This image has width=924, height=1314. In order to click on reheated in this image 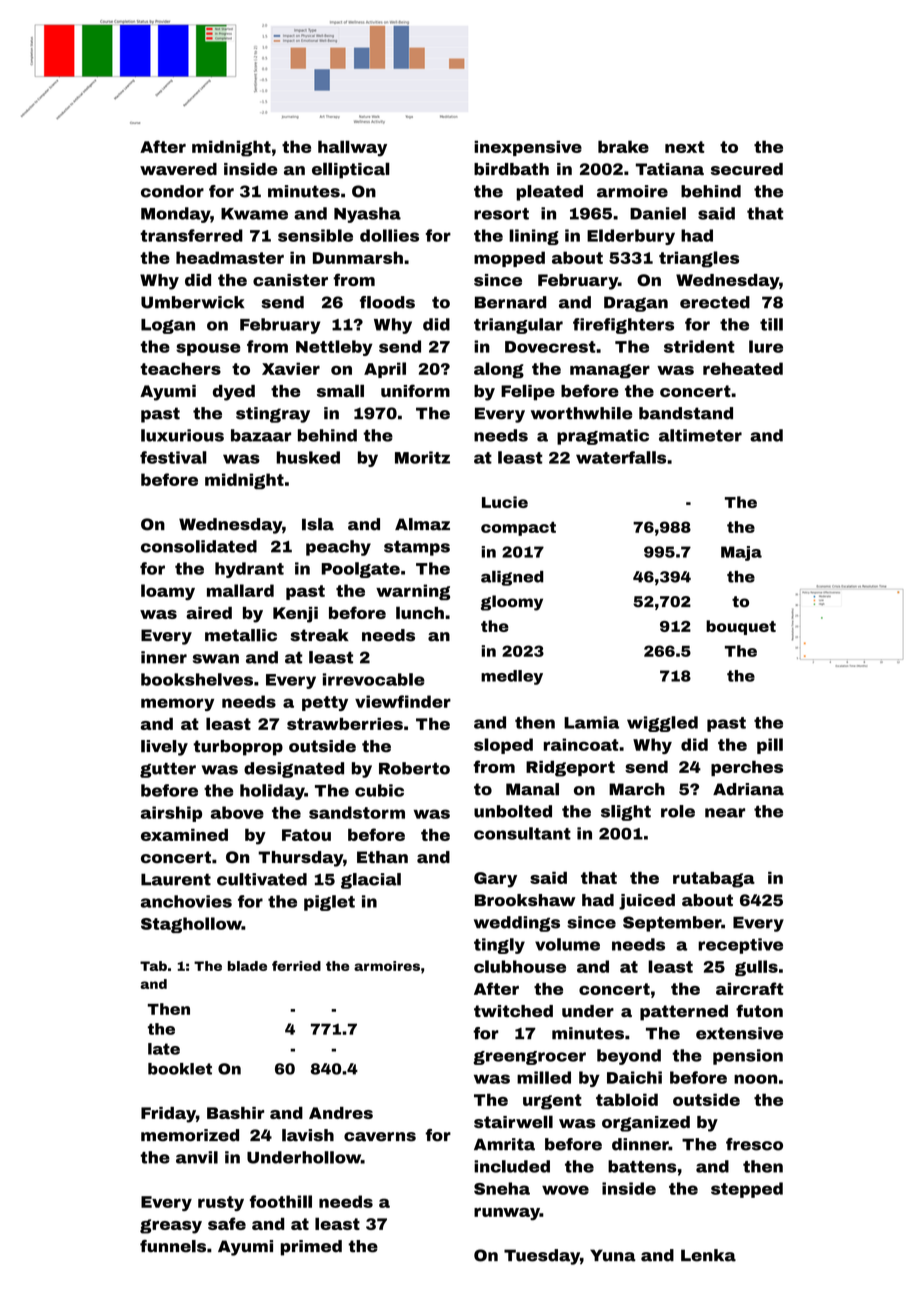, I will do `click(743, 368)`.
